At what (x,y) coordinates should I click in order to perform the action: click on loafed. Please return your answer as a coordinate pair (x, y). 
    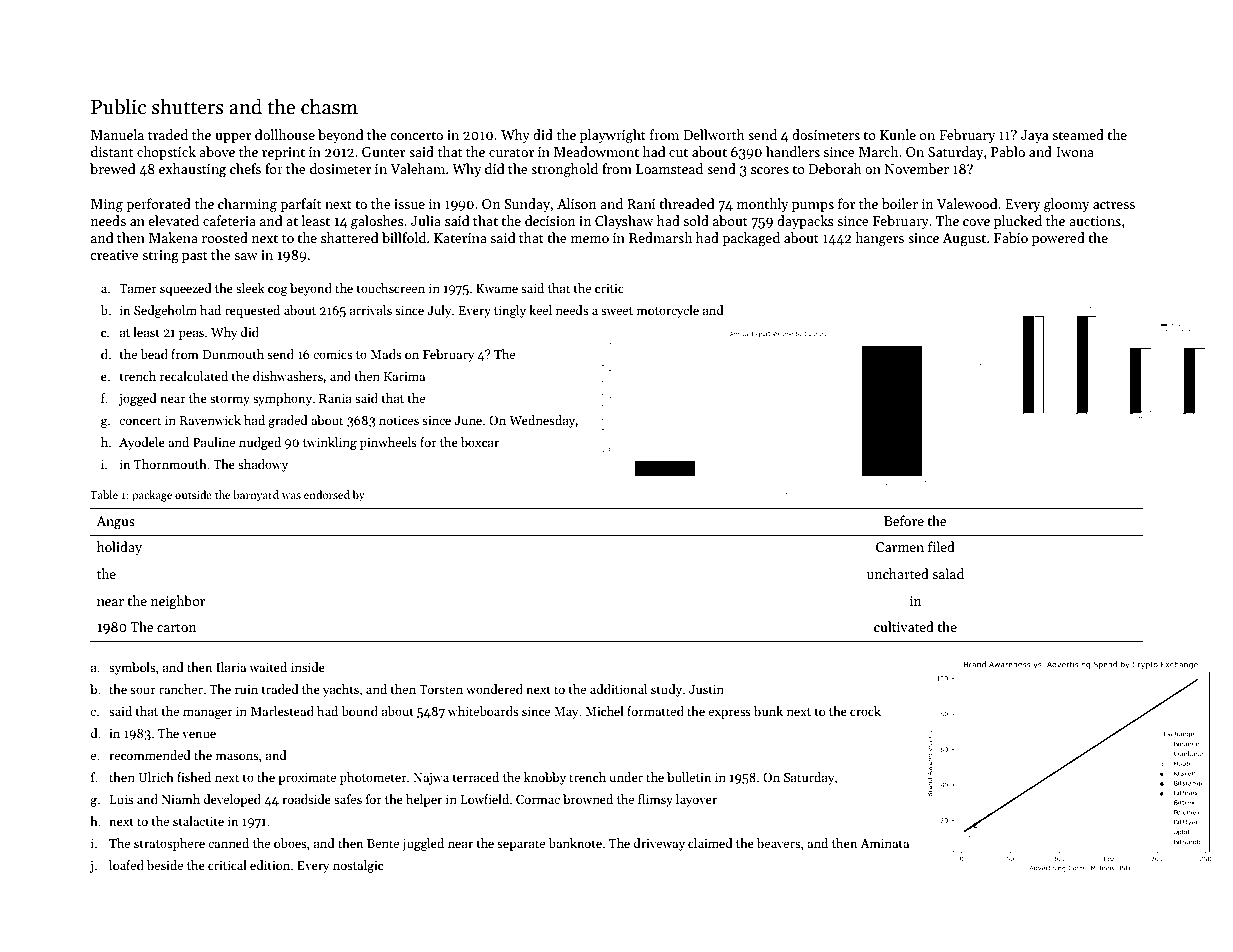
    Looking at the image, I should click on (126, 865).
